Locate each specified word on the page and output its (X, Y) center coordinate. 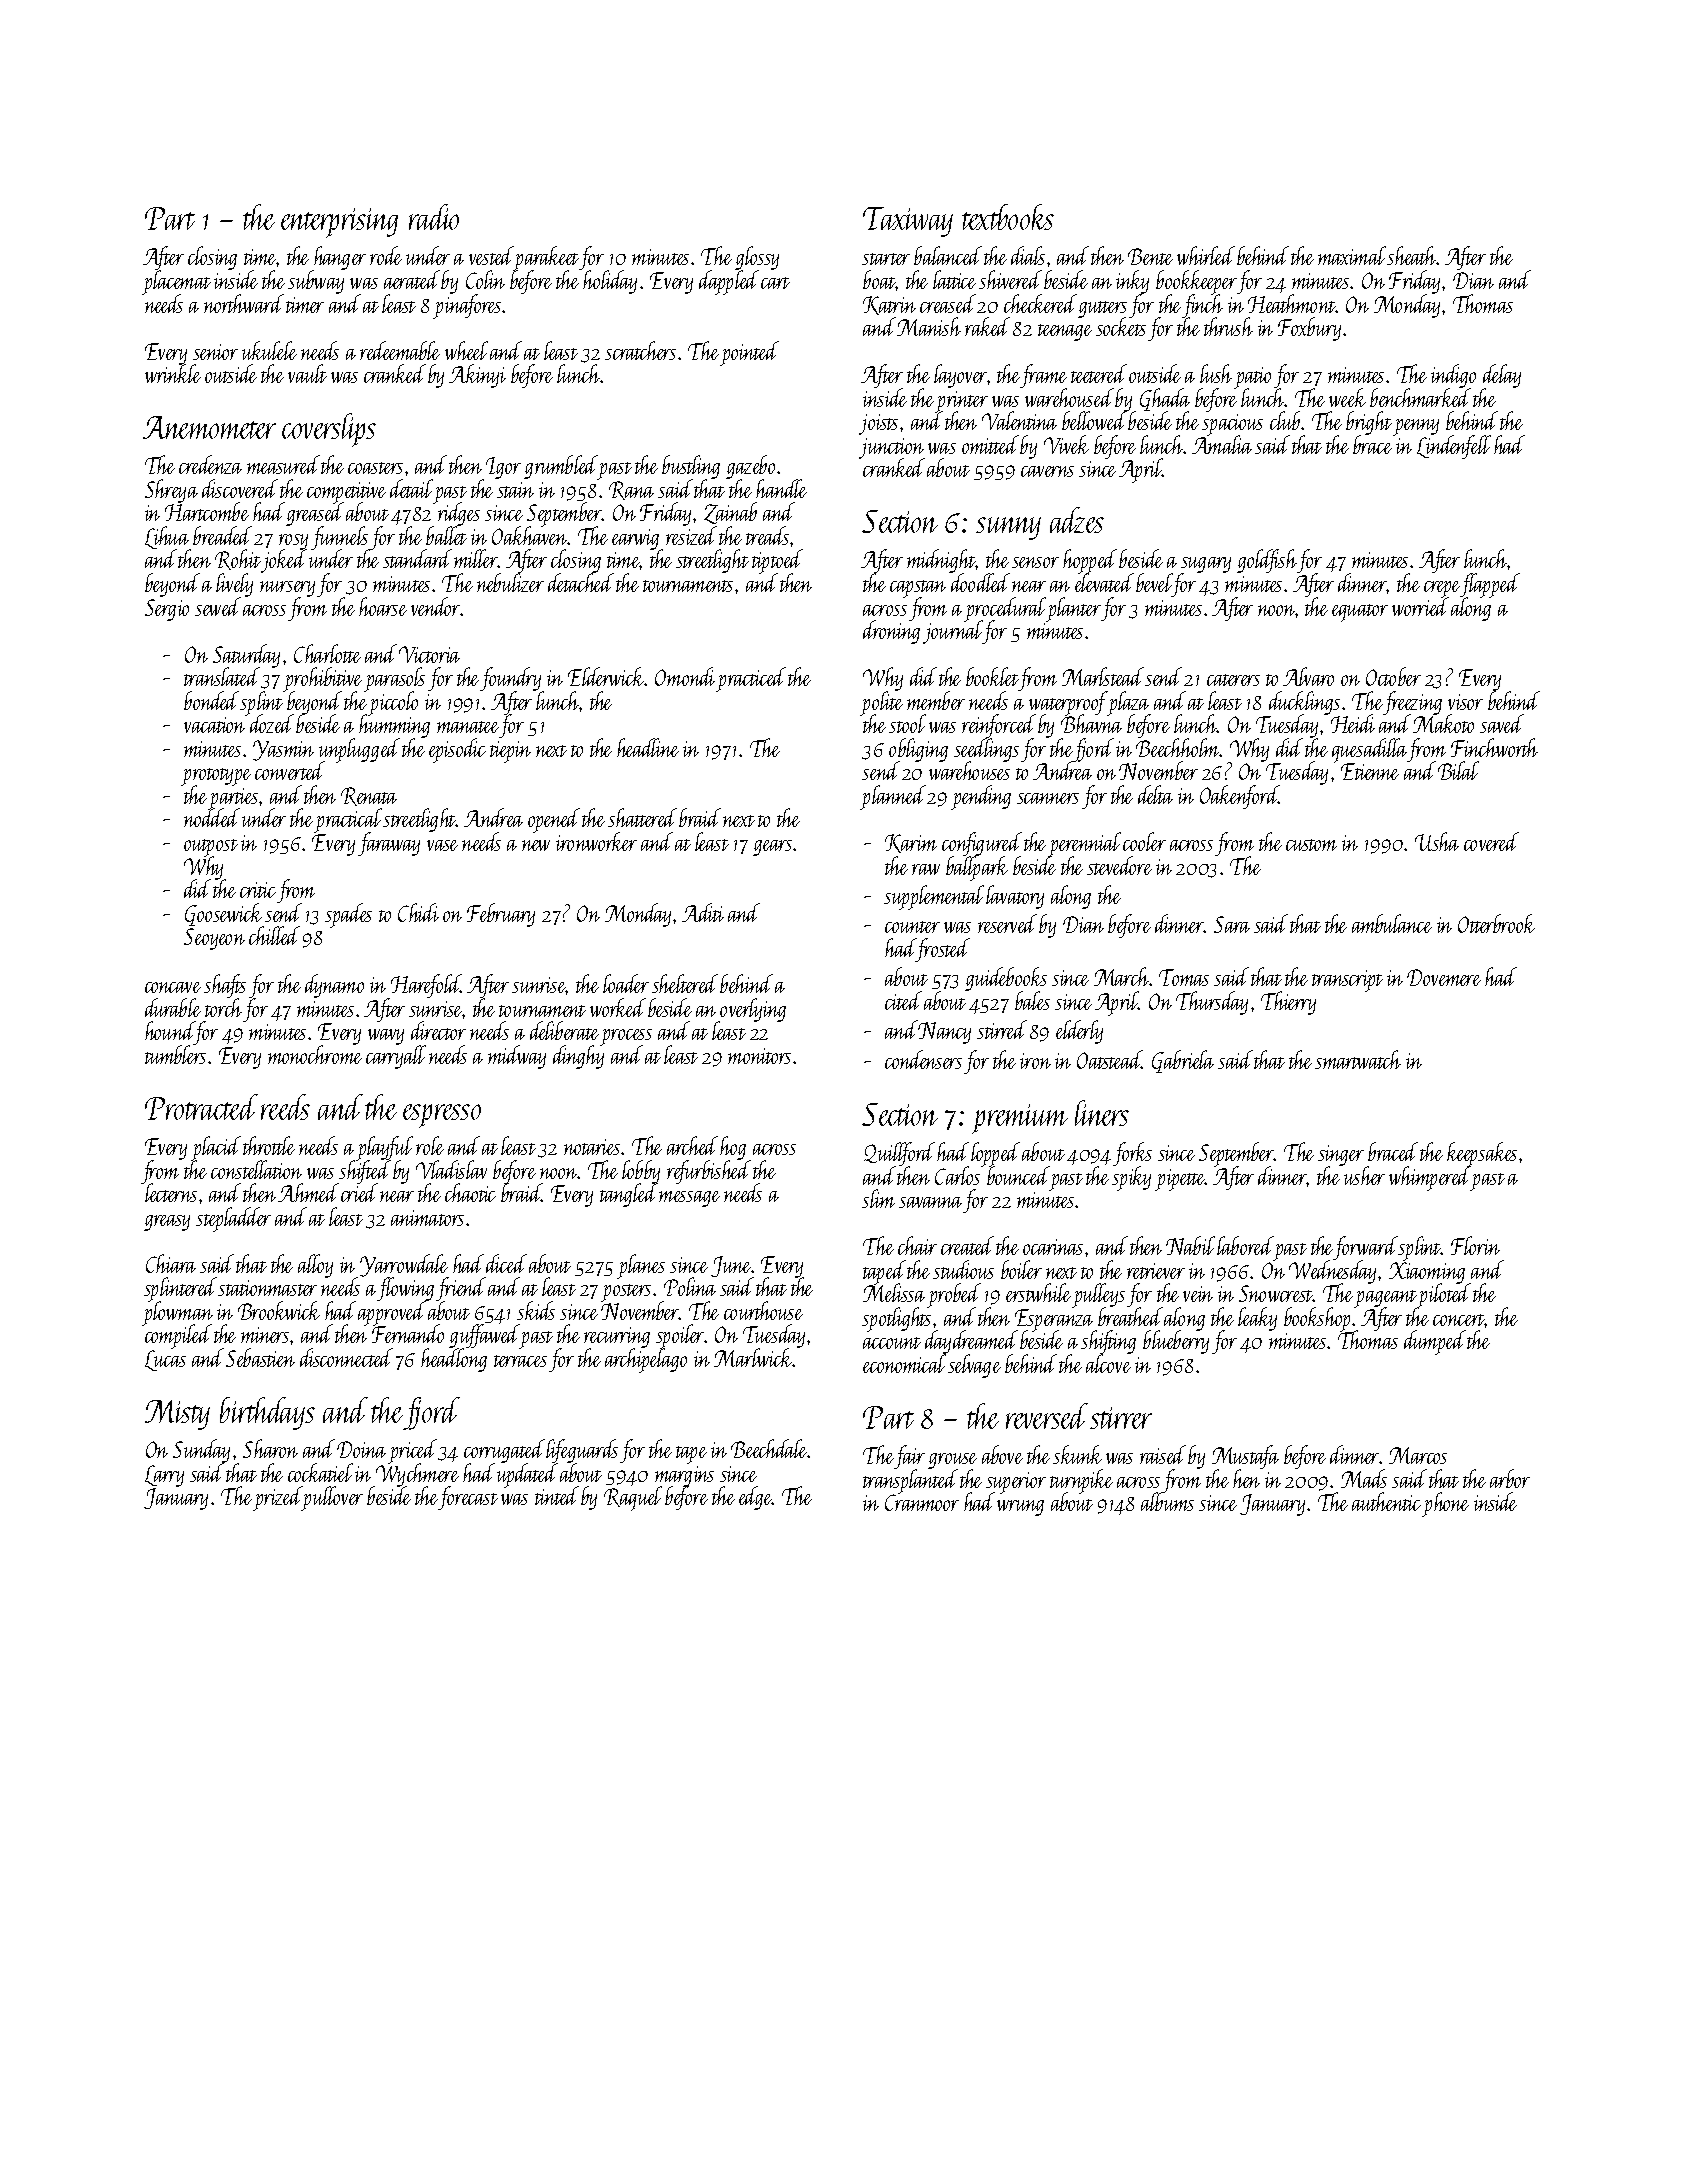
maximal (1352, 255)
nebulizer (510, 583)
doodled (979, 583)
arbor (1510, 1478)
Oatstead (1109, 1059)
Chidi (418, 912)
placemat (176, 283)
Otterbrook (1496, 923)
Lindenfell (1454, 447)
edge (755, 1498)
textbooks (1008, 217)
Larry (164, 1476)
